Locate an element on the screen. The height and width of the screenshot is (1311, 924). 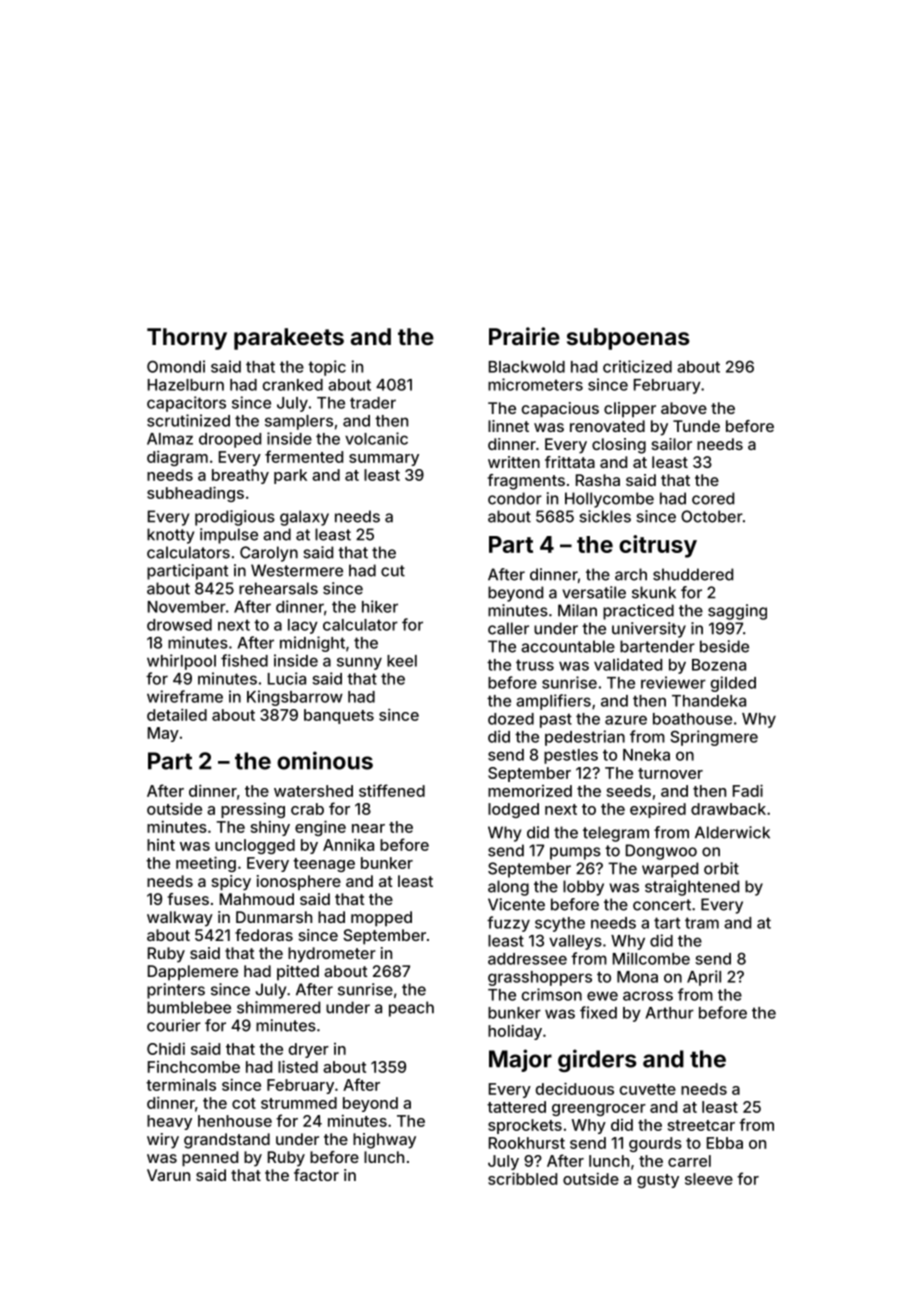
May is located at coordinates (163, 734).
